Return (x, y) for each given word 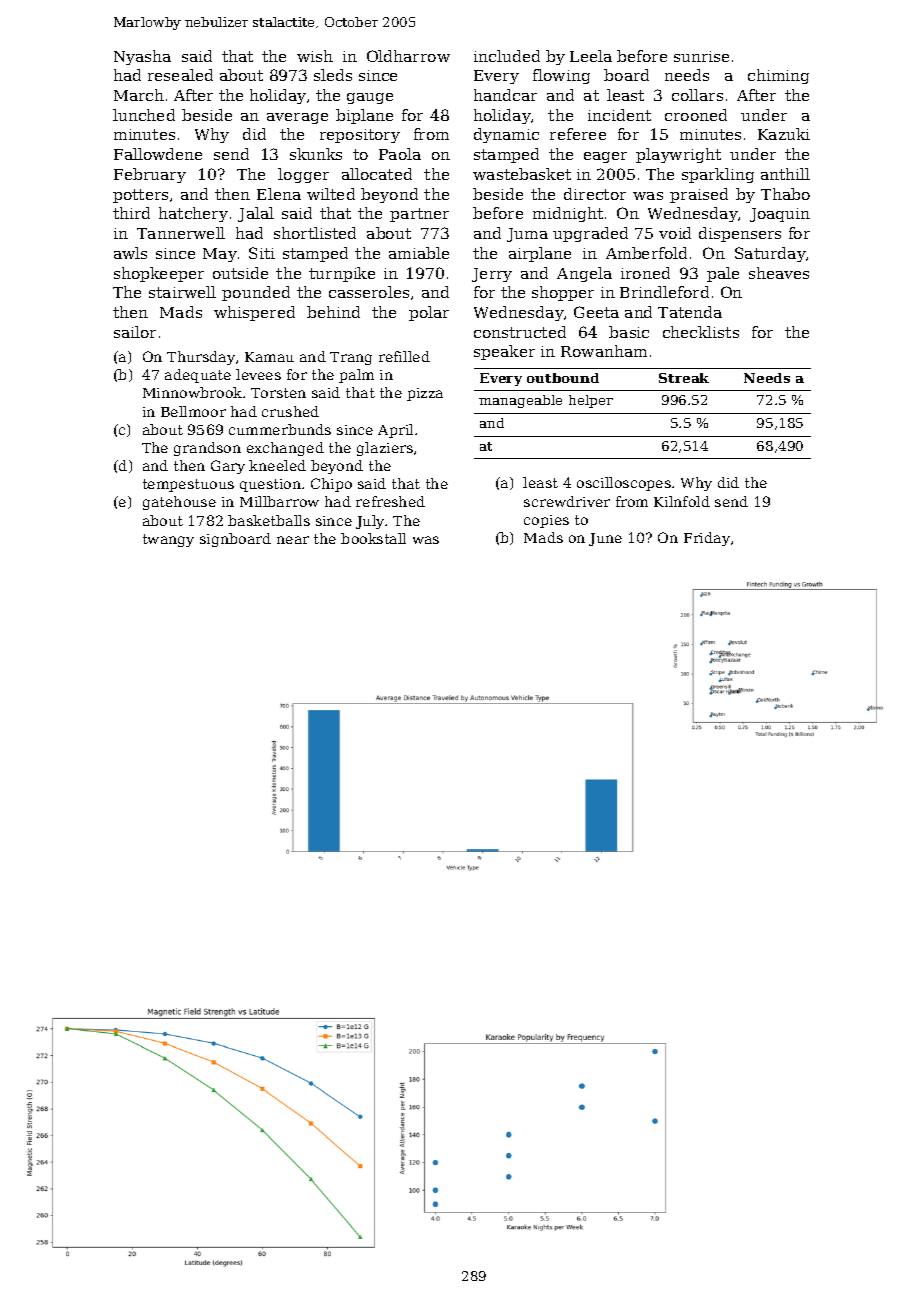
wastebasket (522, 174)
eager (605, 157)
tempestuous (188, 485)
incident (619, 115)
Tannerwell (181, 233)
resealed (180, 75)
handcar (505, 95)
